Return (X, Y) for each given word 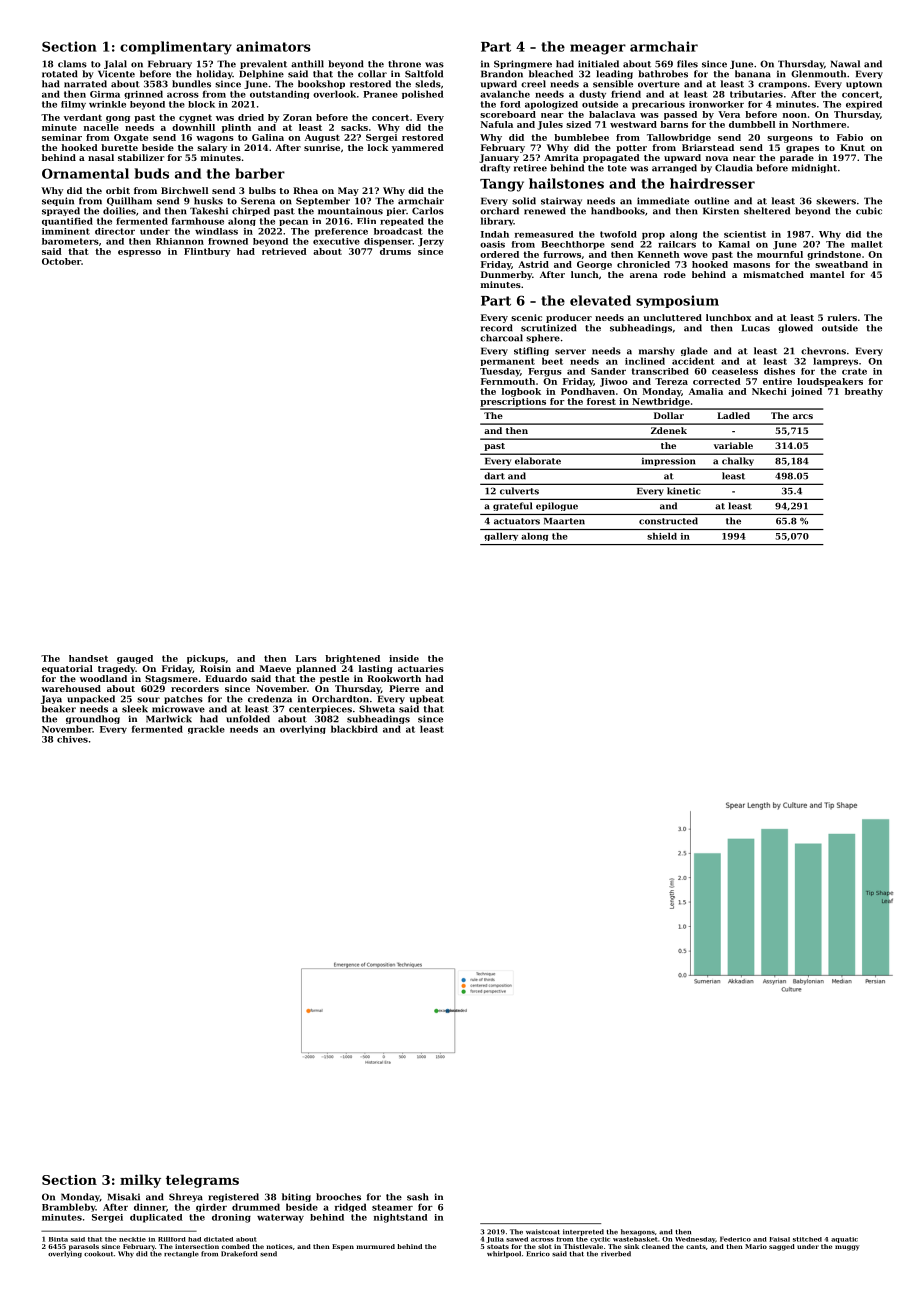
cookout (98, 1254)
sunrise (322, 147)
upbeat (427, 699)
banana (753, 74)
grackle (206, 729)
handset (88, 658)
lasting (376, 669)
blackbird (354, 729)
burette (119, 147)
